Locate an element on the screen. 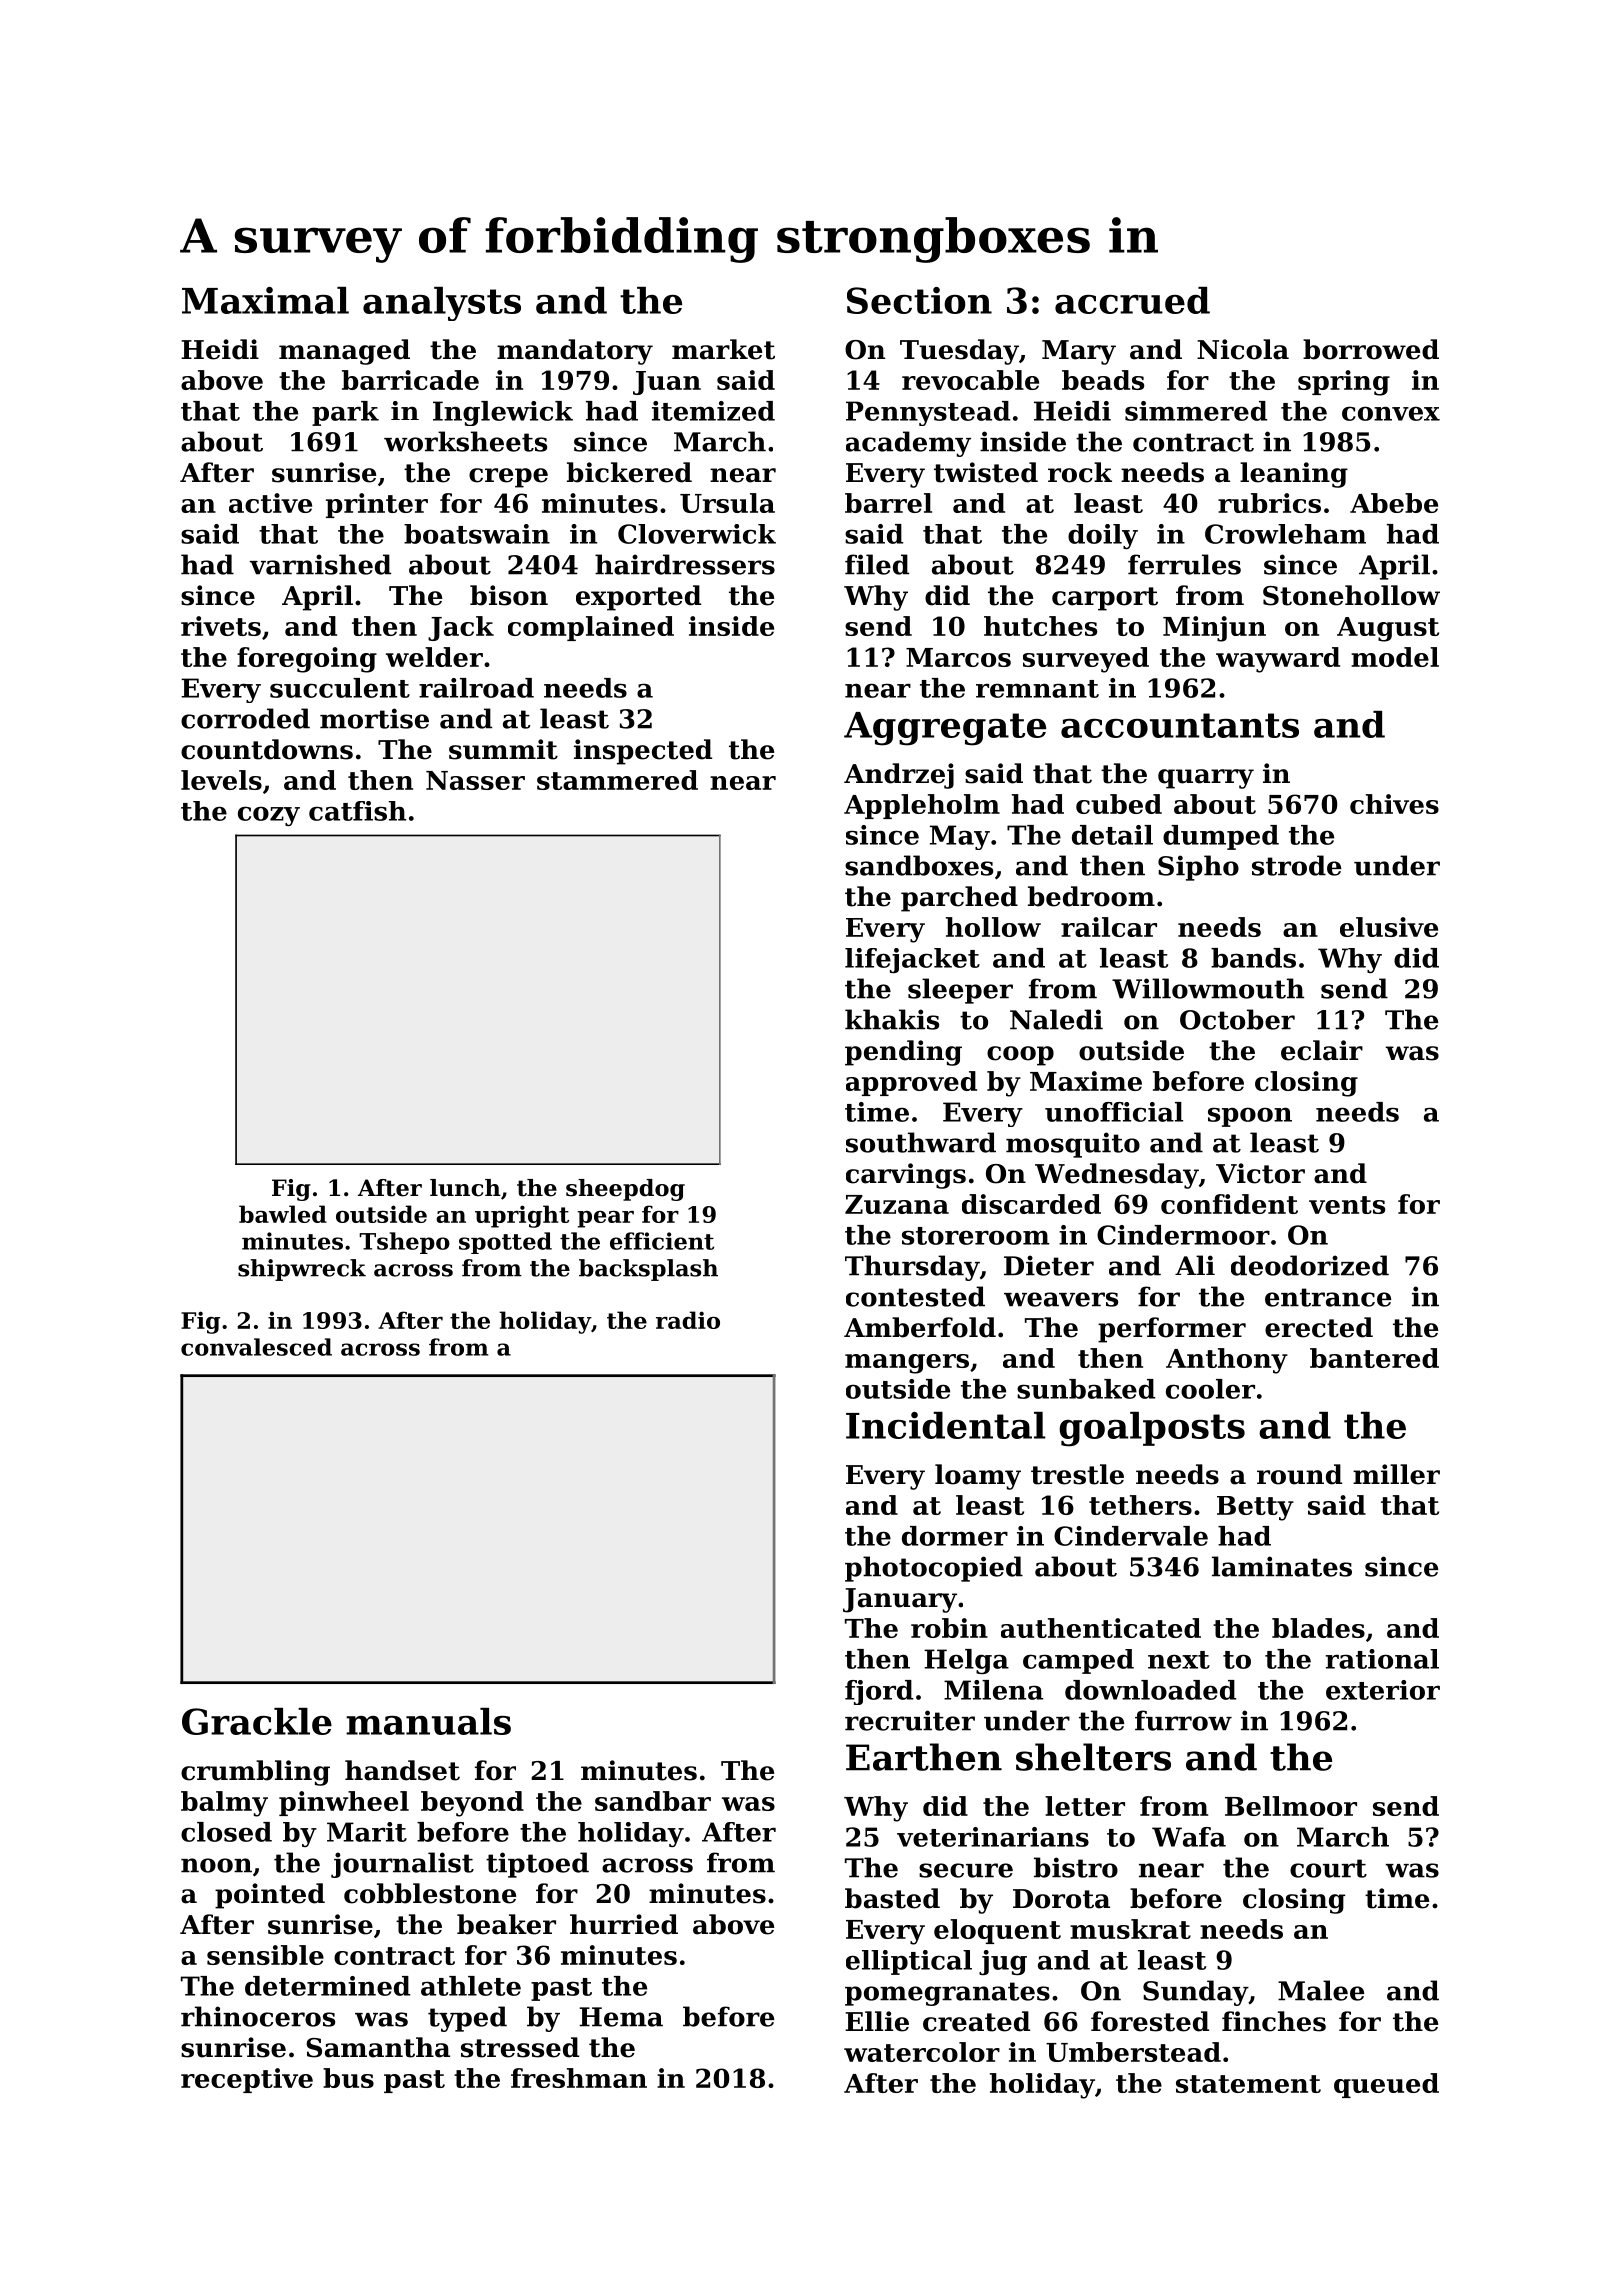  spring is located at coordinates (1344, 383).
